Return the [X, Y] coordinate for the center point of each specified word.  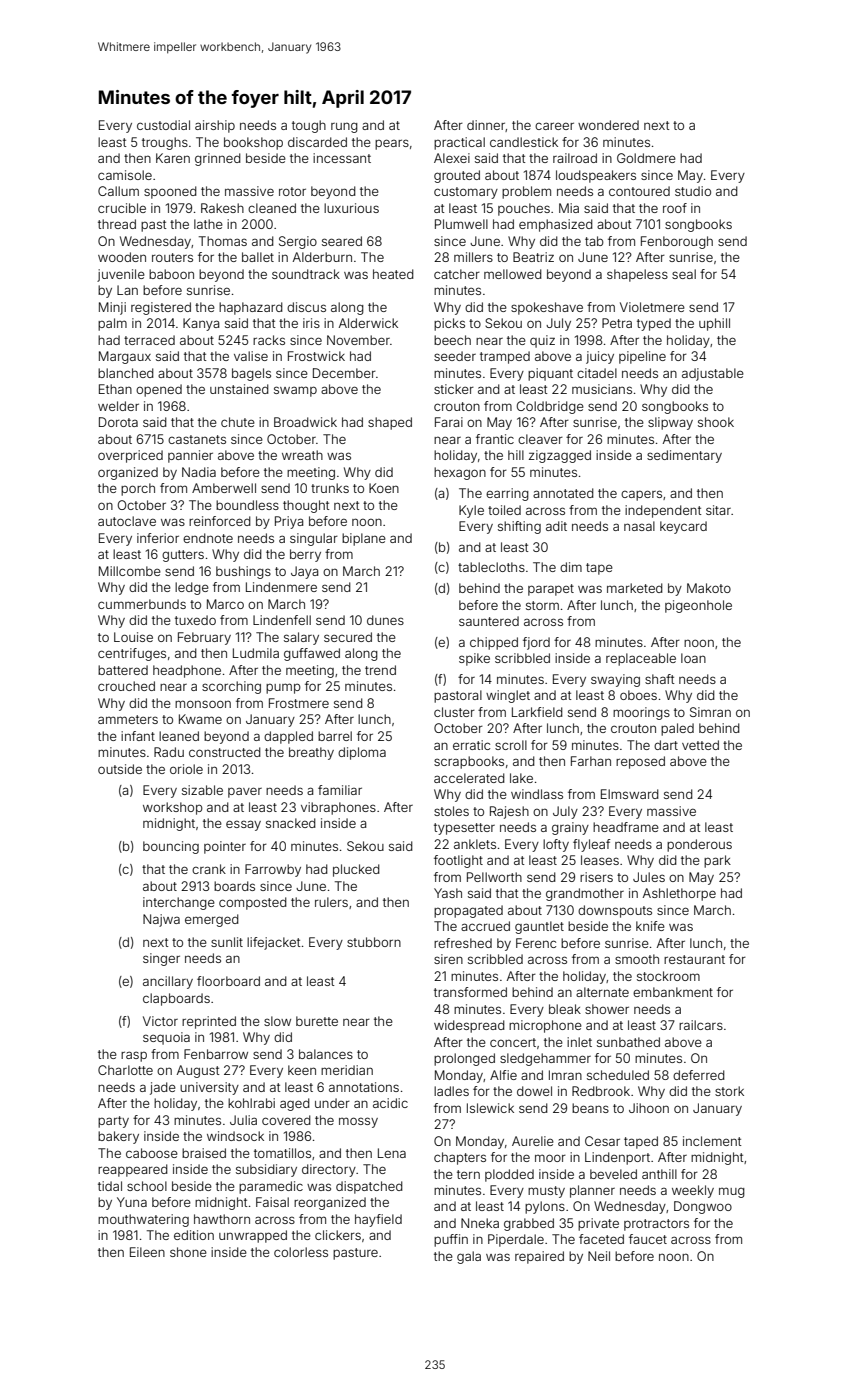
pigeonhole [698, 606]
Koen [384, 488]
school [147, 1186]
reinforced [220, 521]
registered [161, 308]
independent [663, 511]
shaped [390, 423]
